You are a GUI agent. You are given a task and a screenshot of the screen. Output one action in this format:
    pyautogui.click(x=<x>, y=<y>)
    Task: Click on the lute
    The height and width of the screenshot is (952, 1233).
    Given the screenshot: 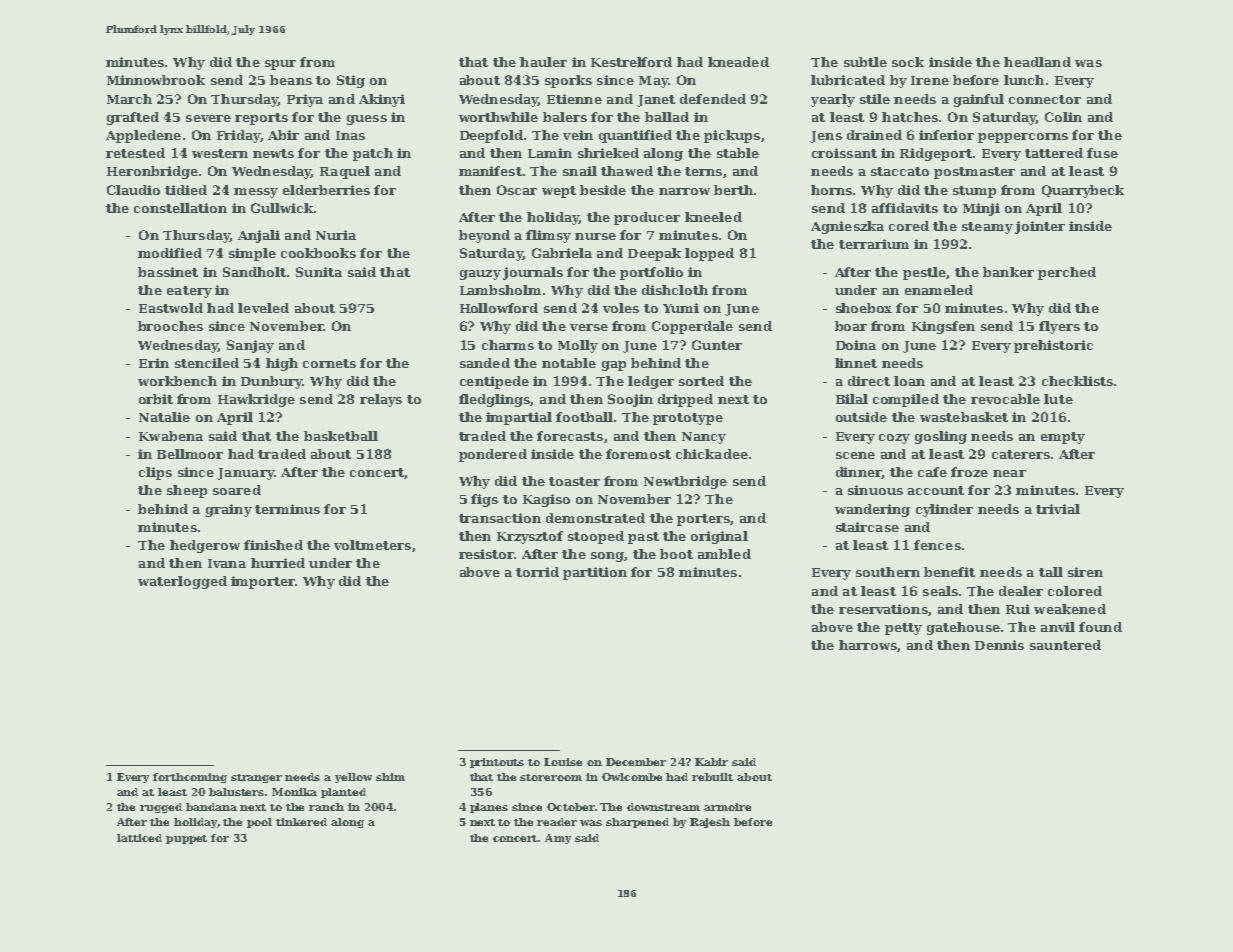 What is the action you would take?
    pyautogui.click(x=1058, y=399)
